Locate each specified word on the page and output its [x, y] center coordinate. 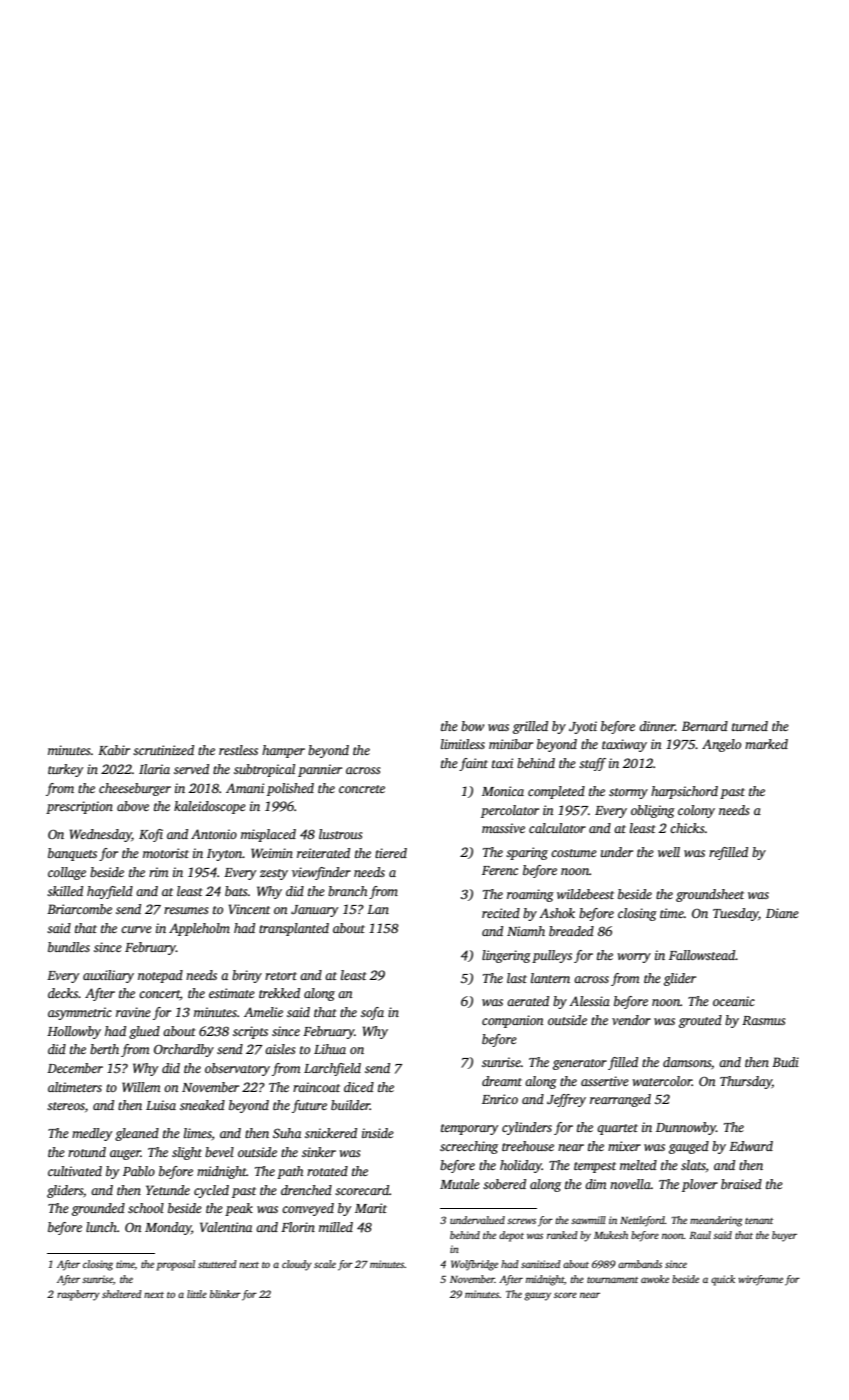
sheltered [122, 1294]
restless [238, 750]
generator [580, 1064]
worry [634, 958]
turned [750, 726]
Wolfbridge [474, 1265]
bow [472, 726]
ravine [133, 1012]
